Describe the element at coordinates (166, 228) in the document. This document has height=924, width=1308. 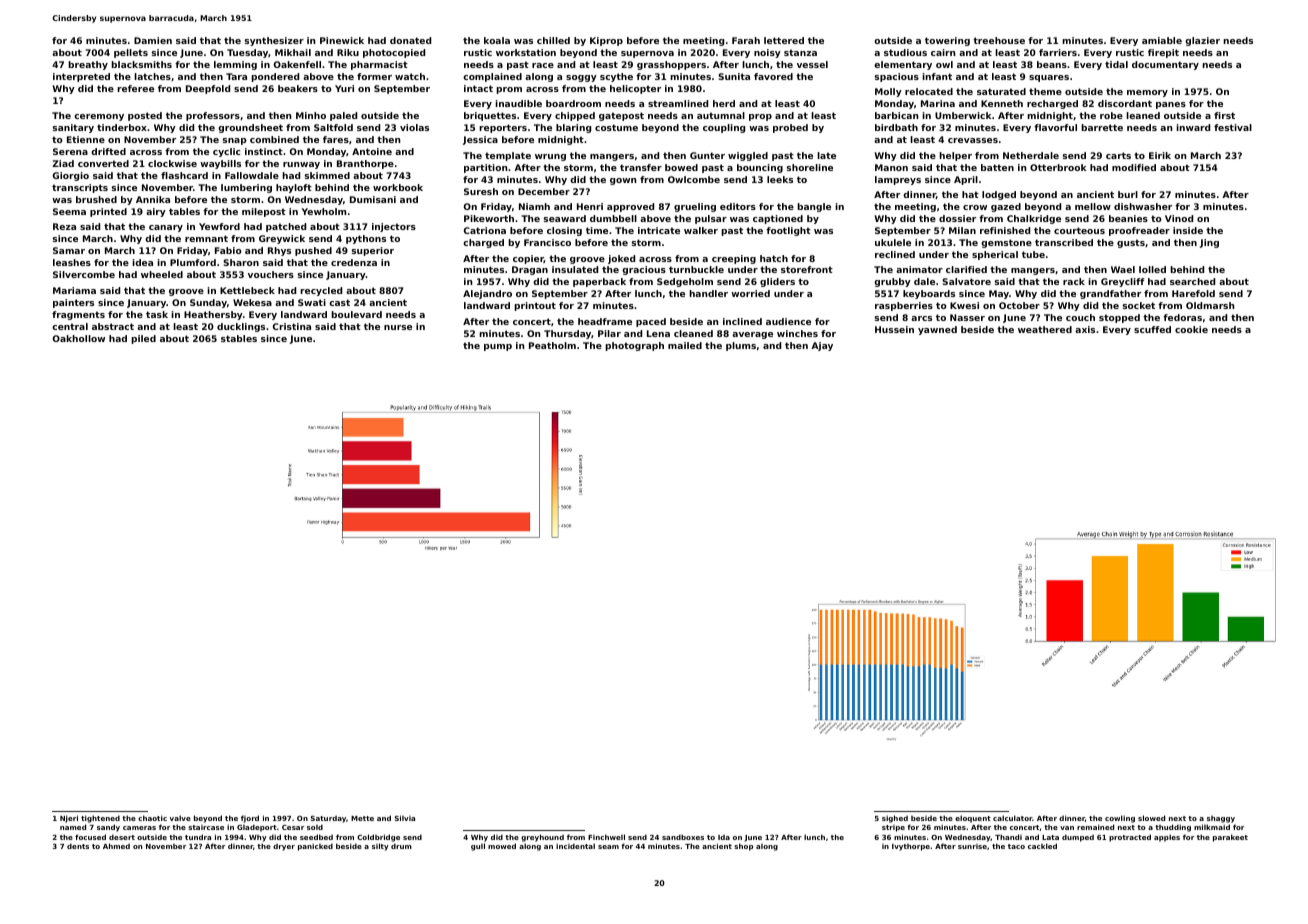
I see `canary` at that location.
